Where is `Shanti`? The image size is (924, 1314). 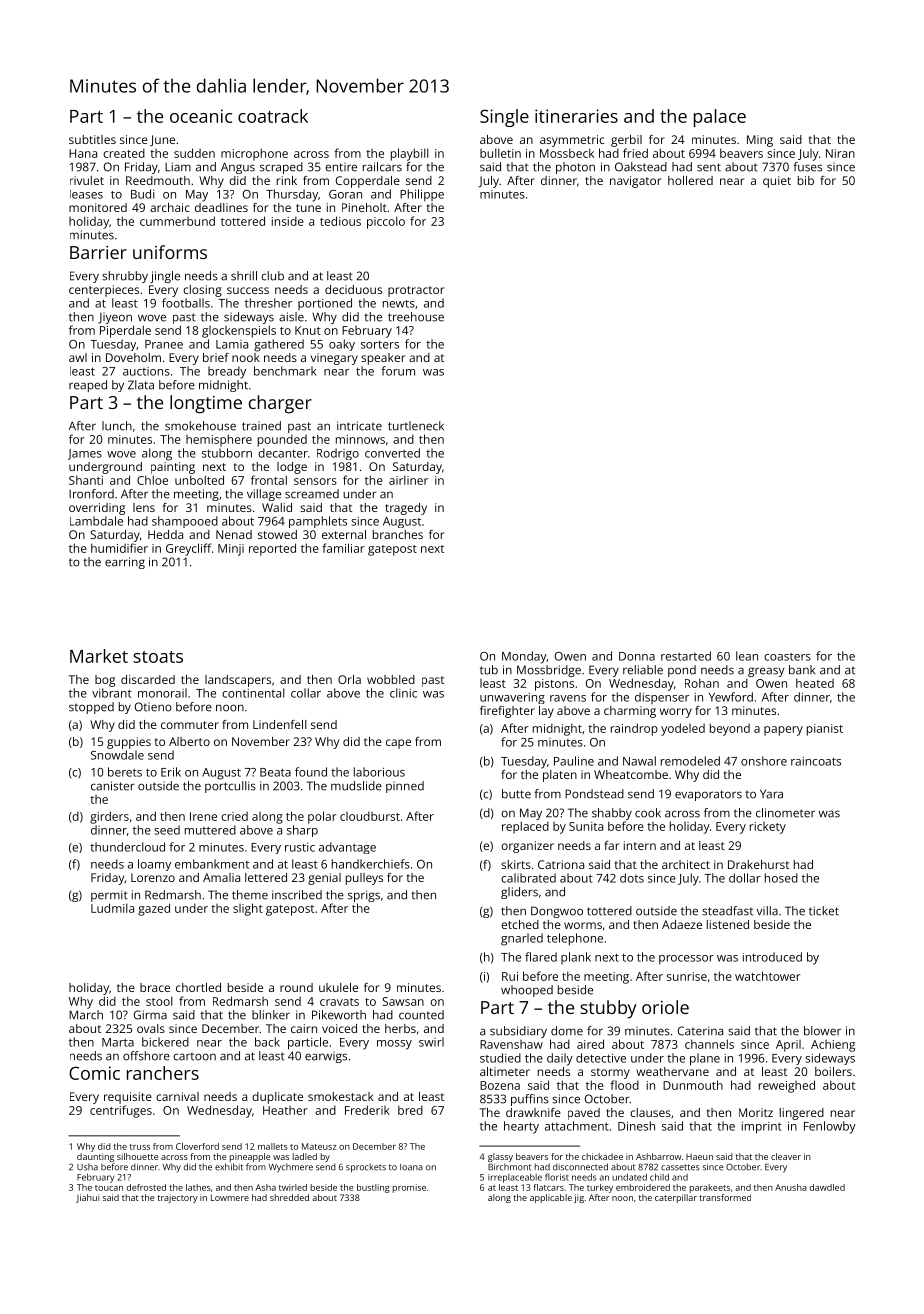 Shanti is located at coordinates (86, 480).
